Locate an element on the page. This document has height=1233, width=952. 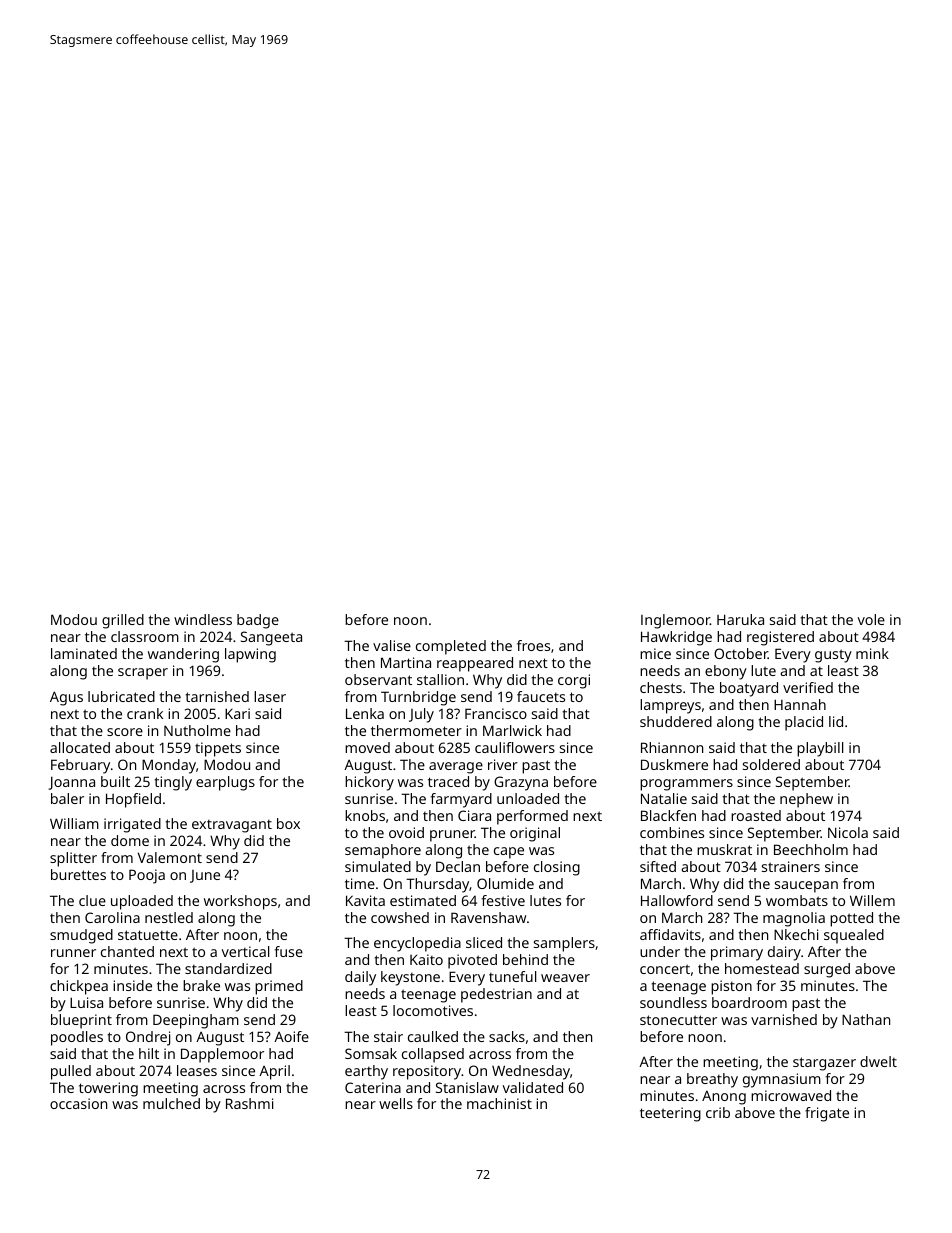
Beechholm is located at coordinates (811, 849).
